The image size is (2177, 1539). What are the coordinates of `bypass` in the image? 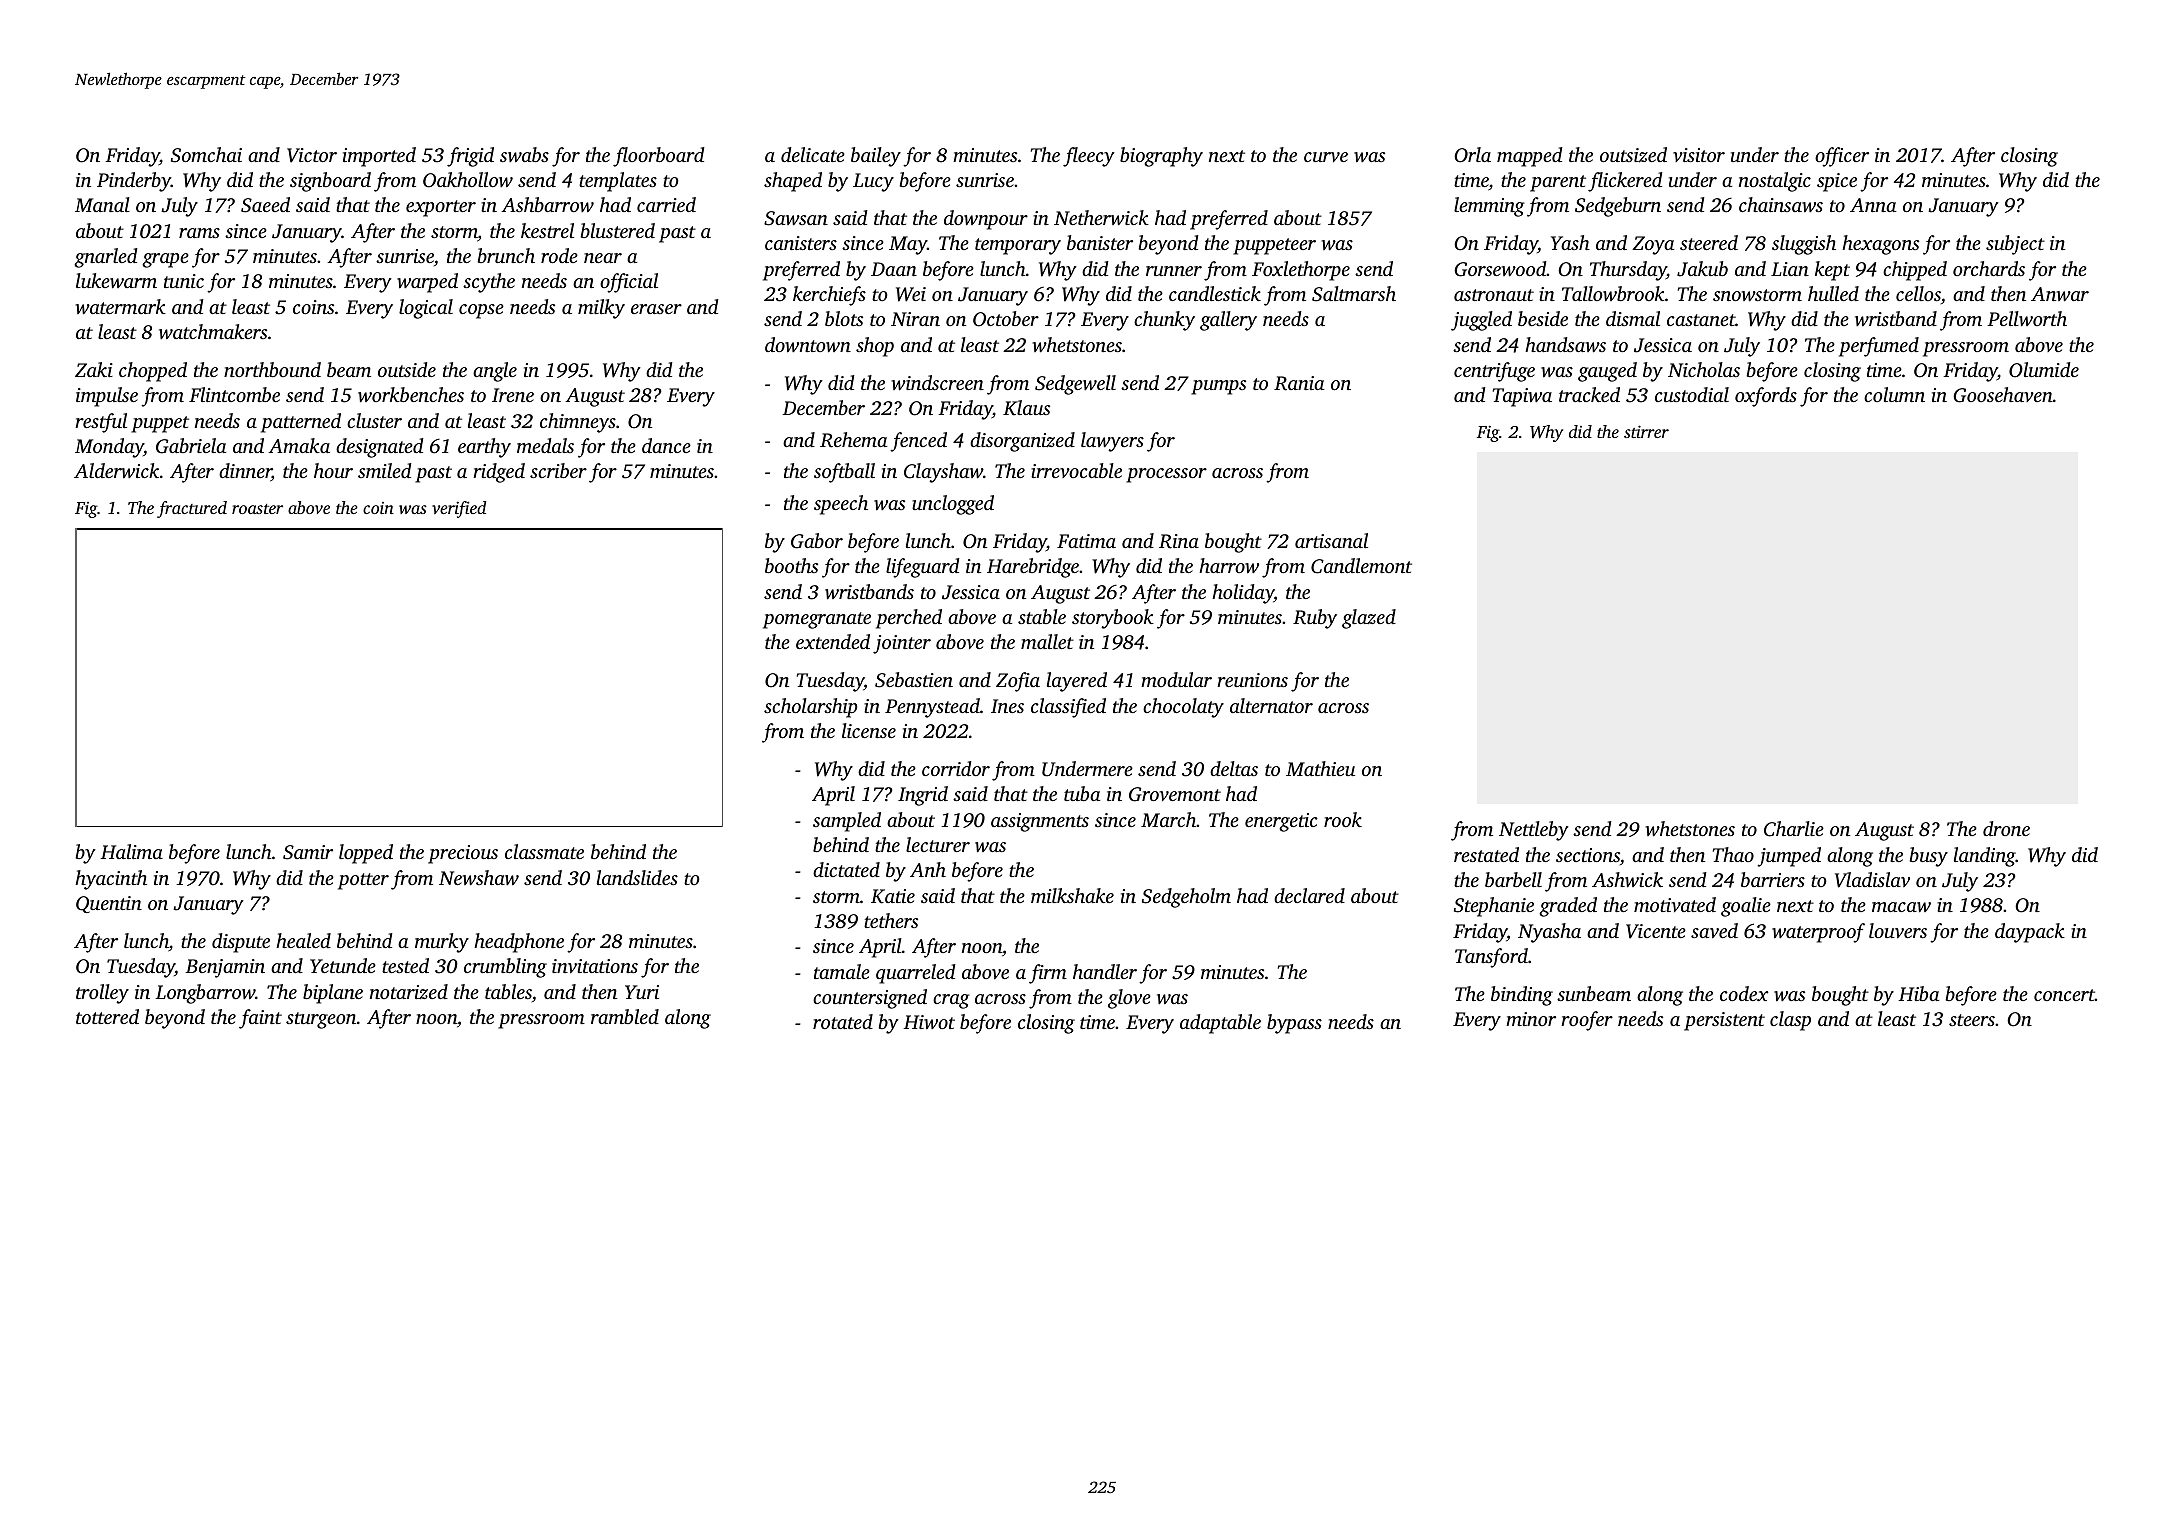 It's located at (1294, 1024).
